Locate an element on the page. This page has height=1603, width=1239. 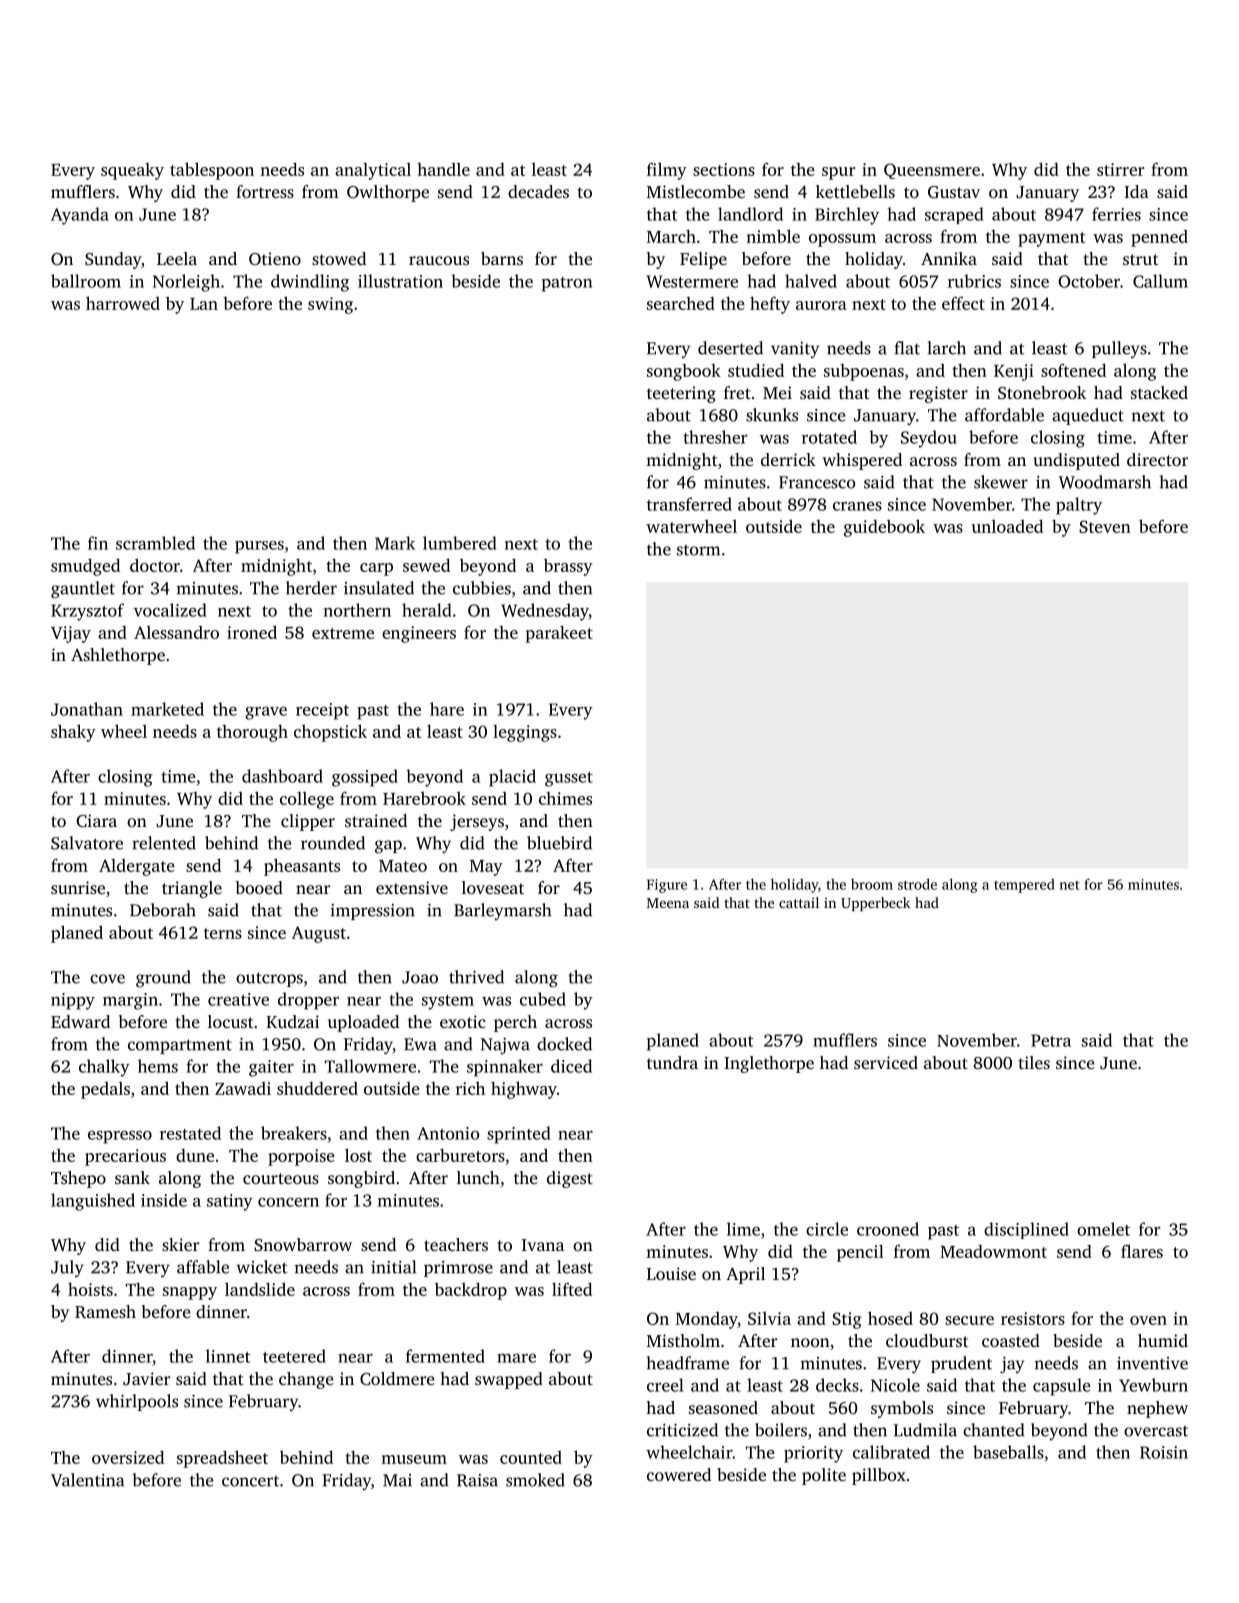
tempered is located at coordinates (1024, 886).
